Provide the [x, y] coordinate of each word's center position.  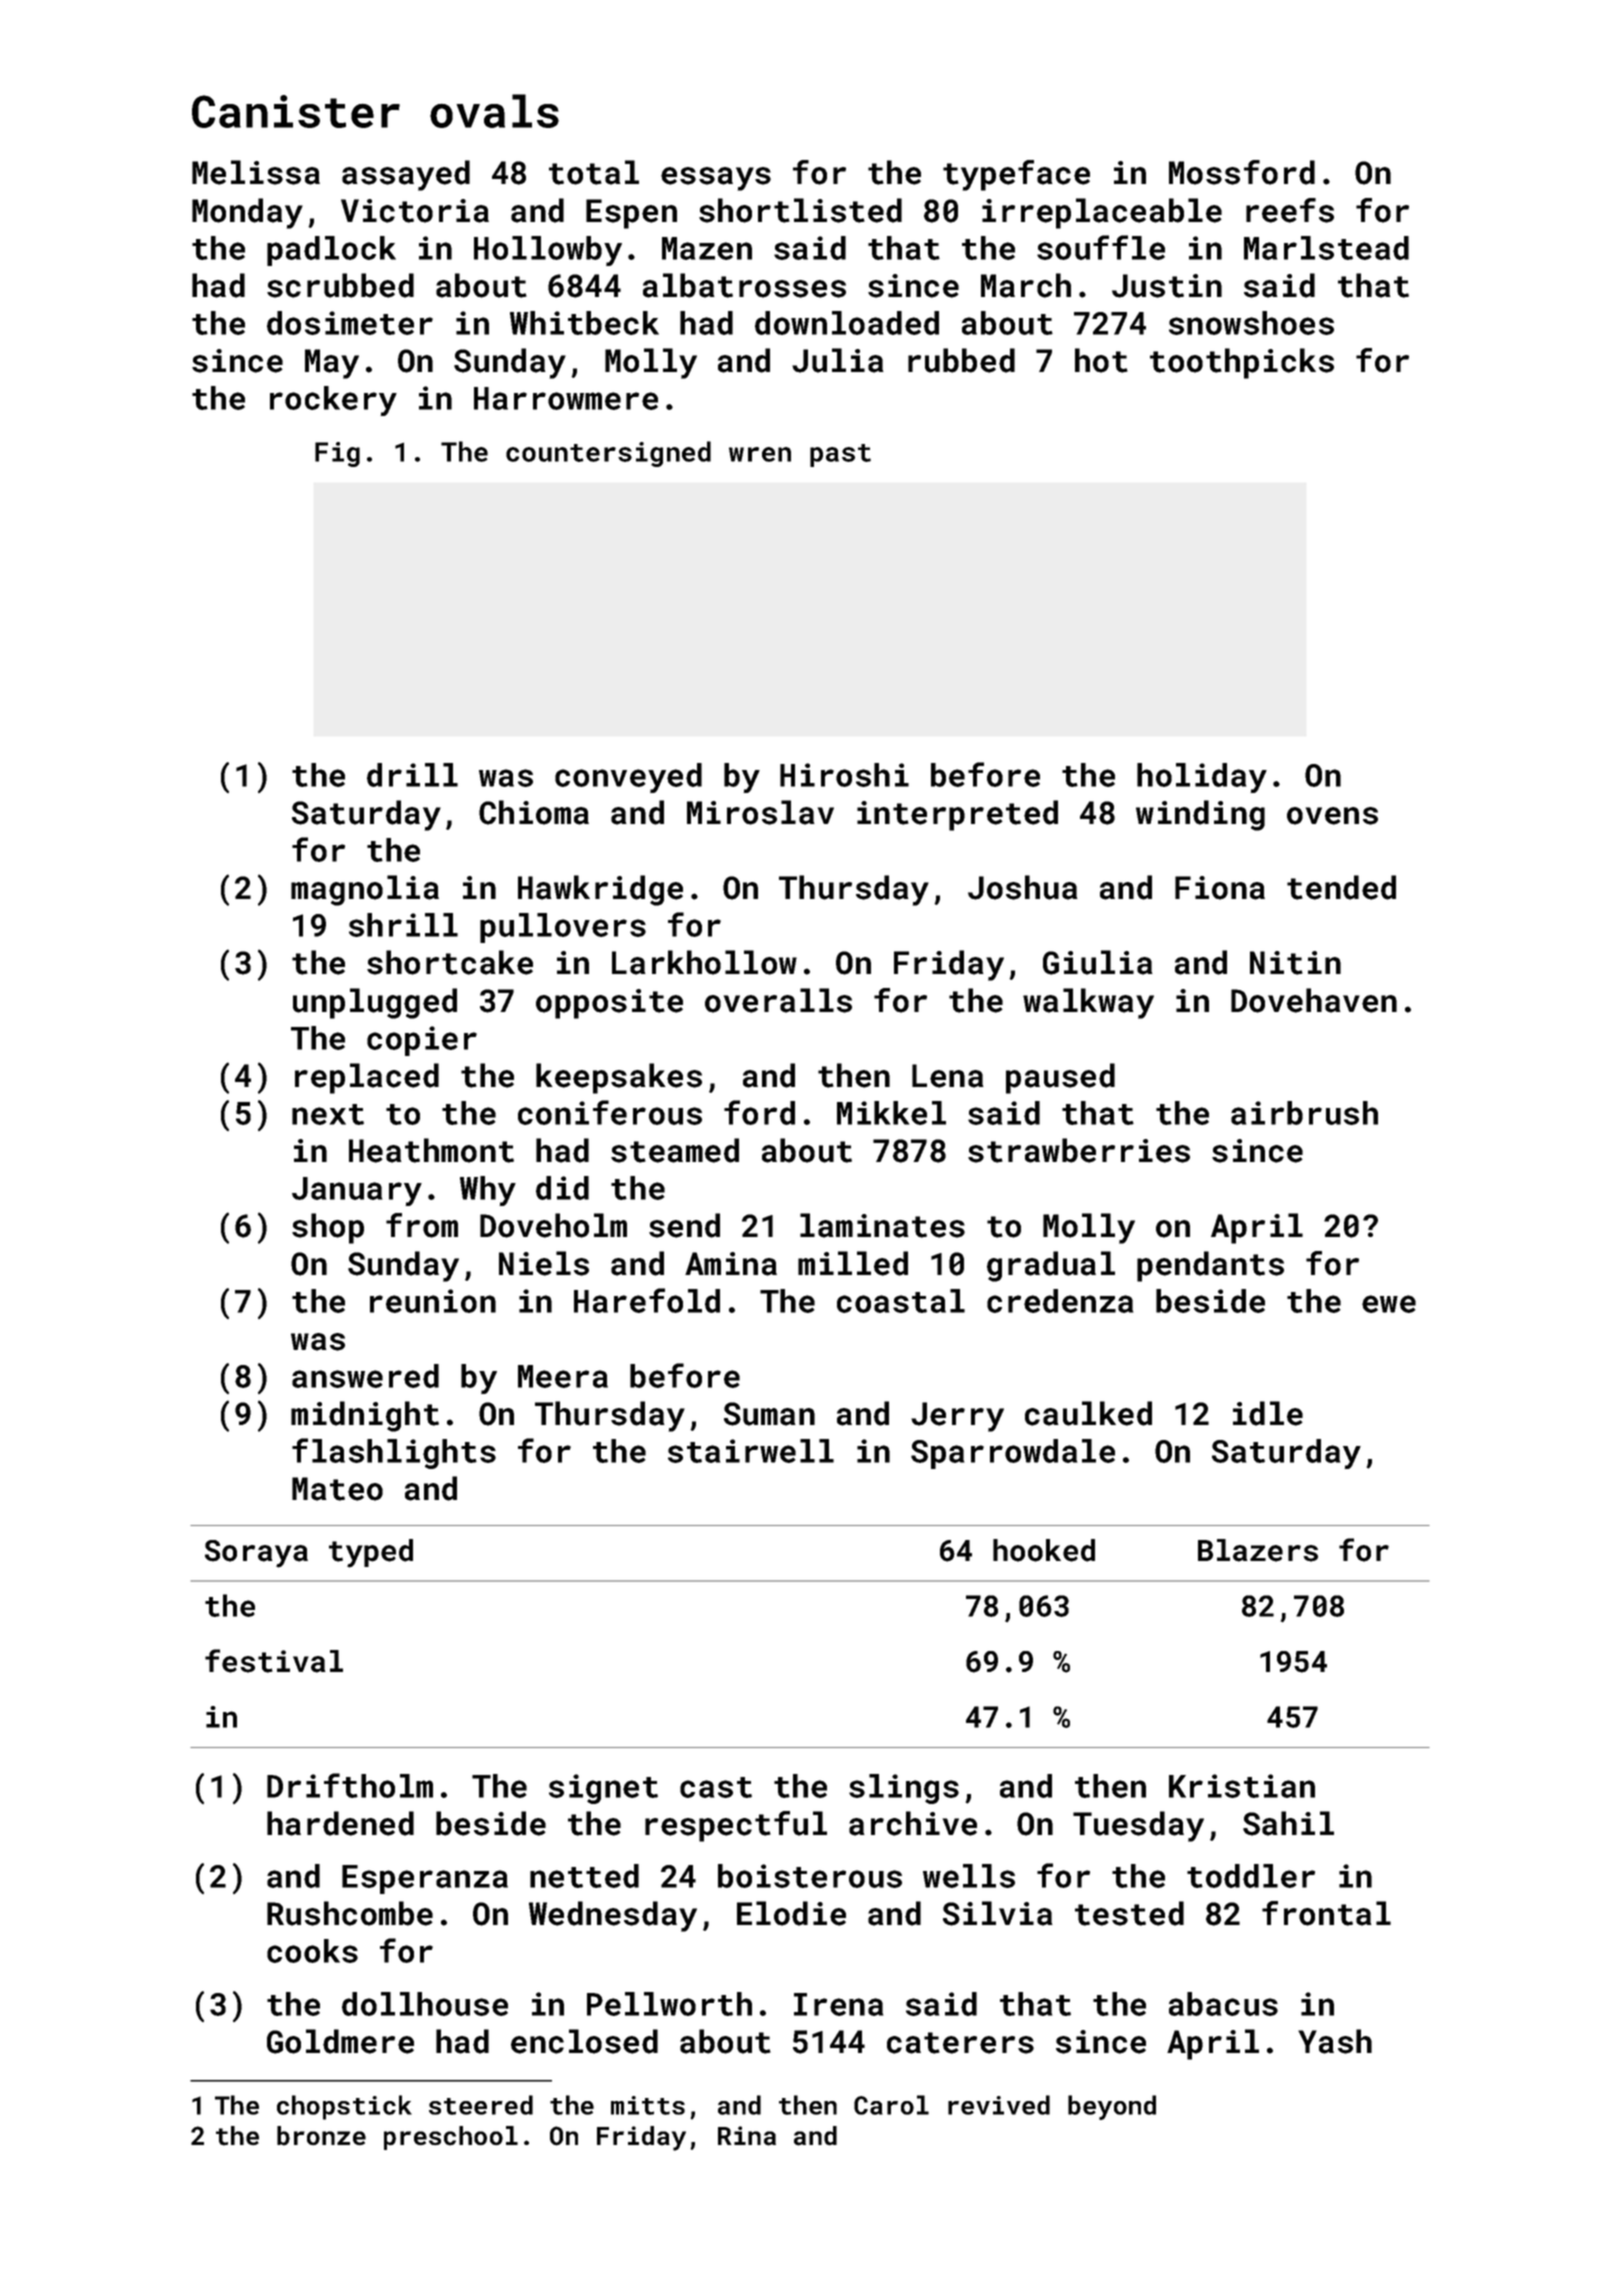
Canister [296, 111]
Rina [747, 2136]
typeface [1016, 175]
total [594, 172]
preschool [451, 2138]
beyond [1112, 2107]
